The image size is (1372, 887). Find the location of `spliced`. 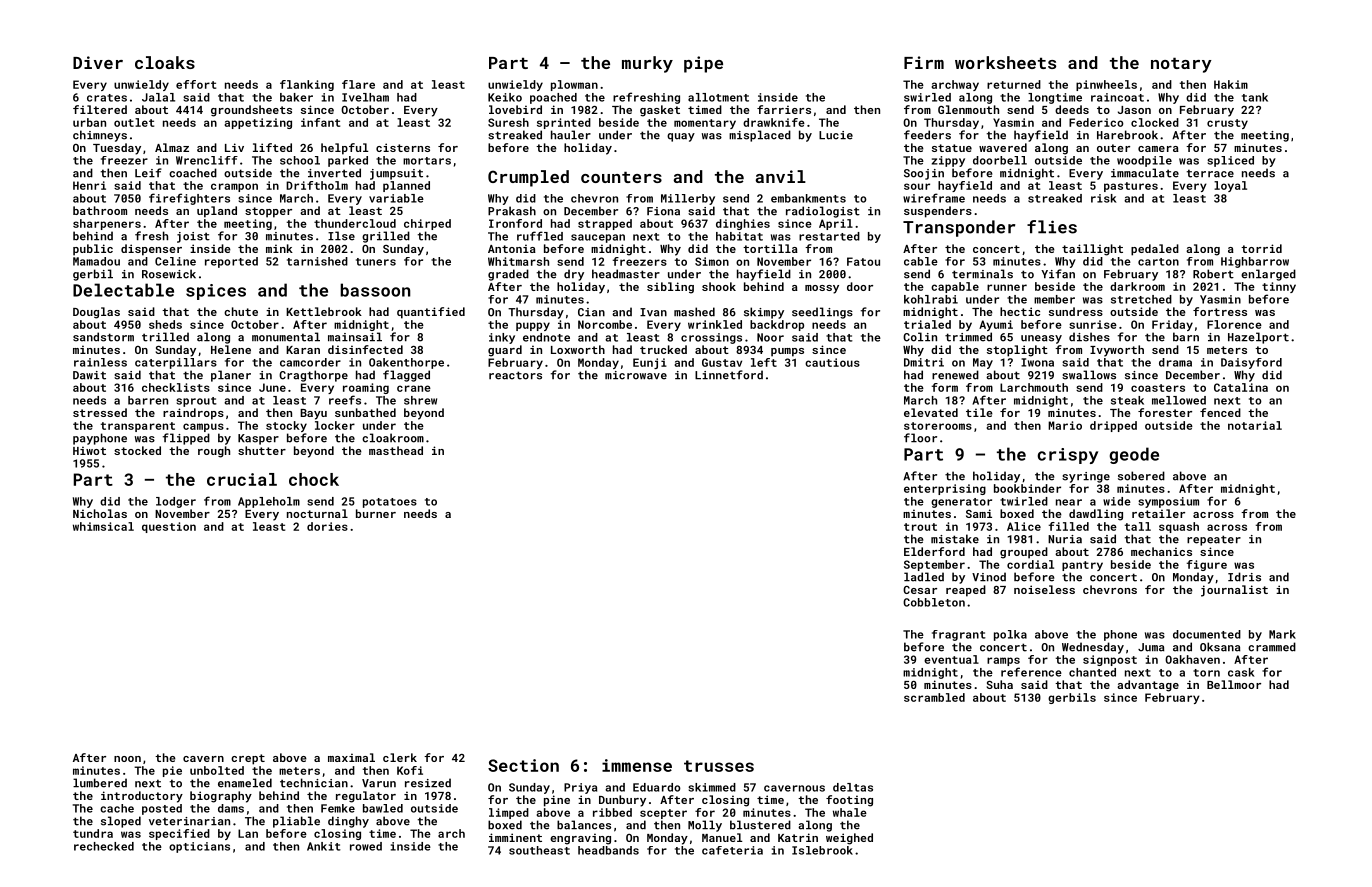

spliced is located at coordinates (1230, 161).
